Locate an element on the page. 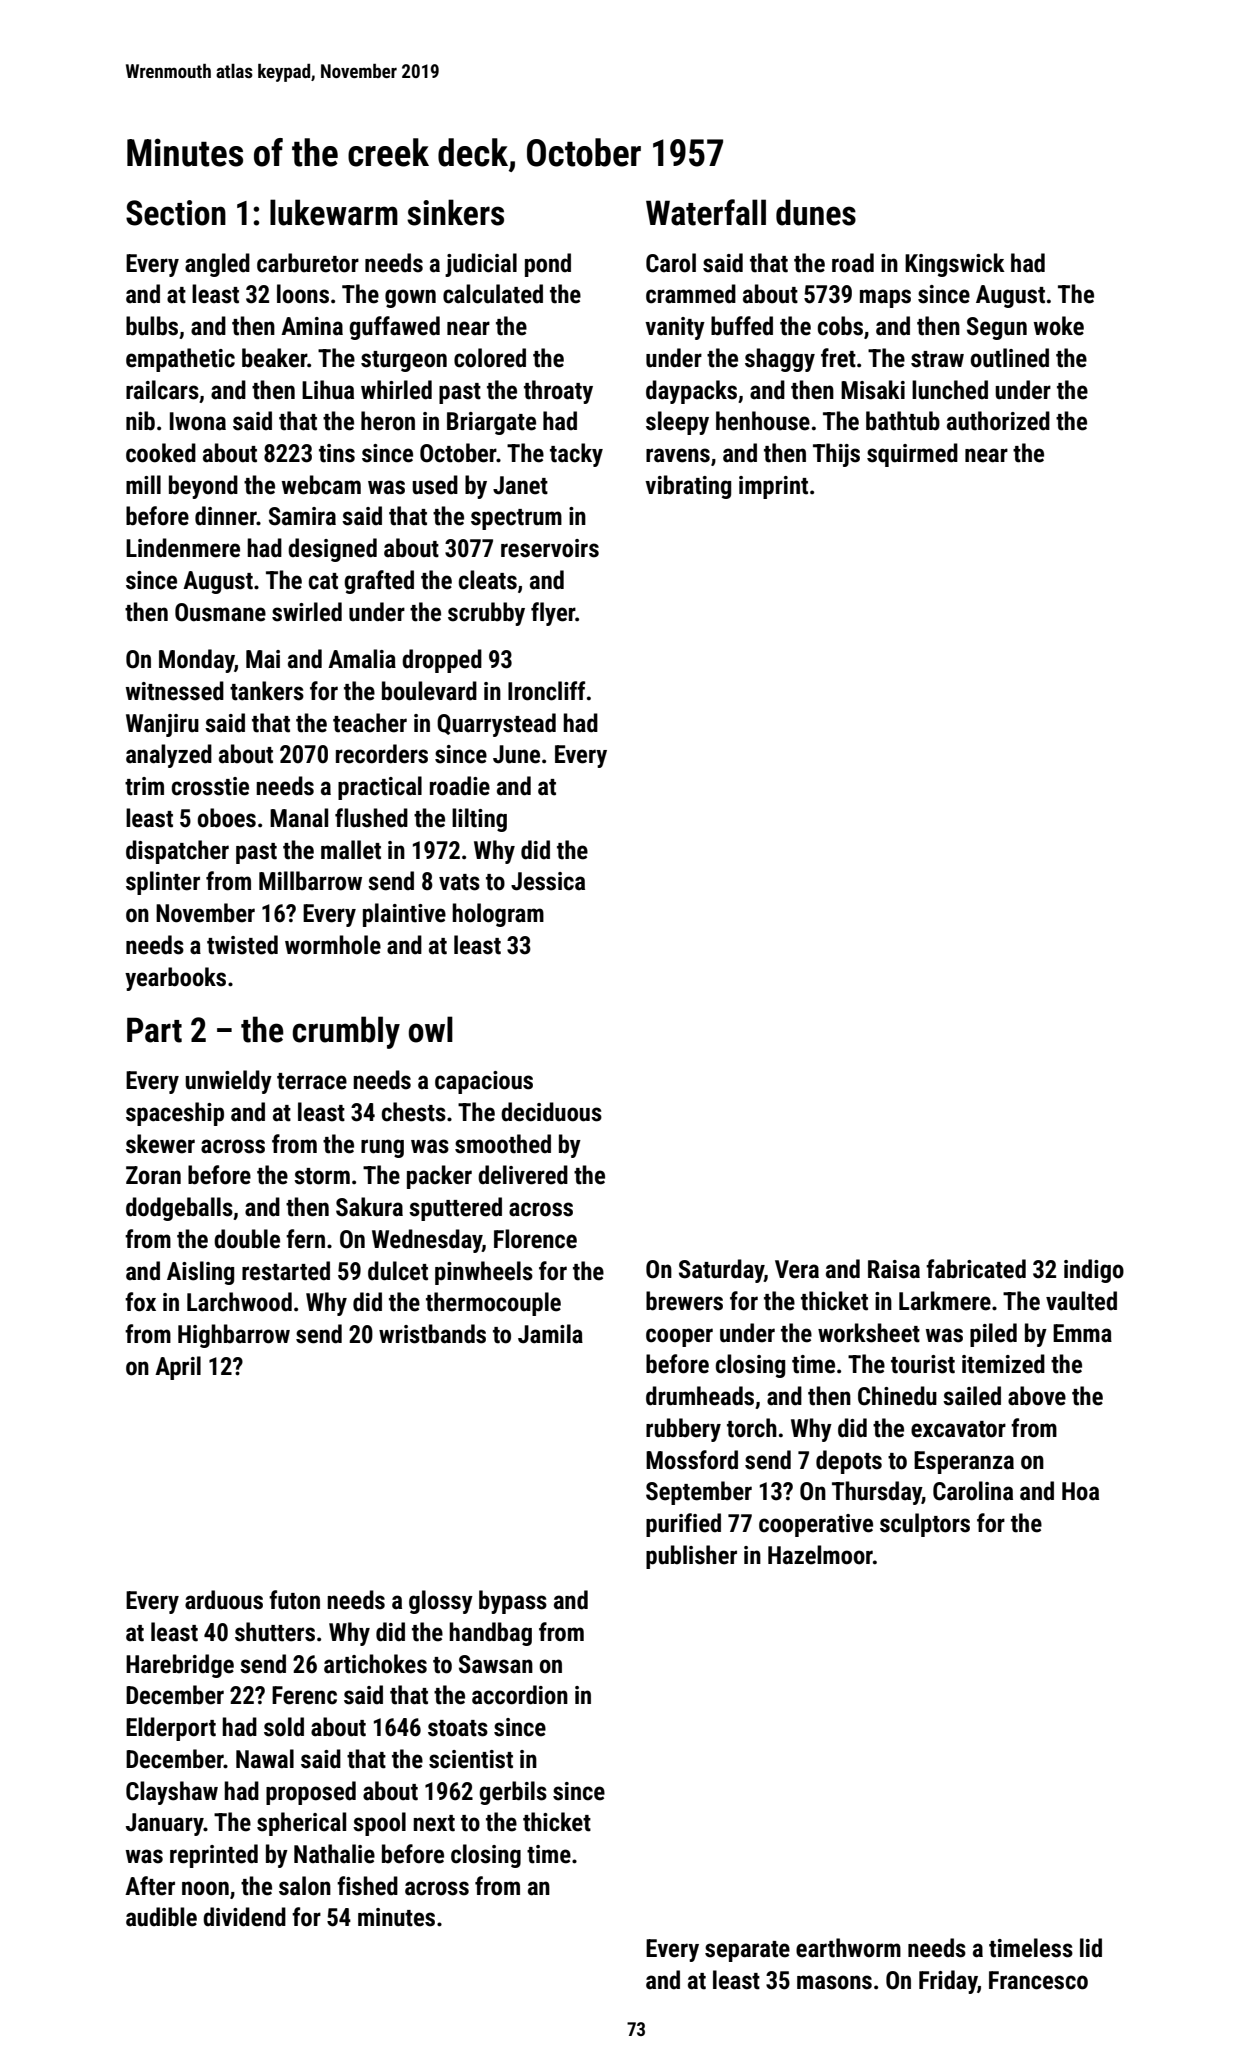 This document has width=1254, height=2066. storm is located at coordinates (322, 1176).
